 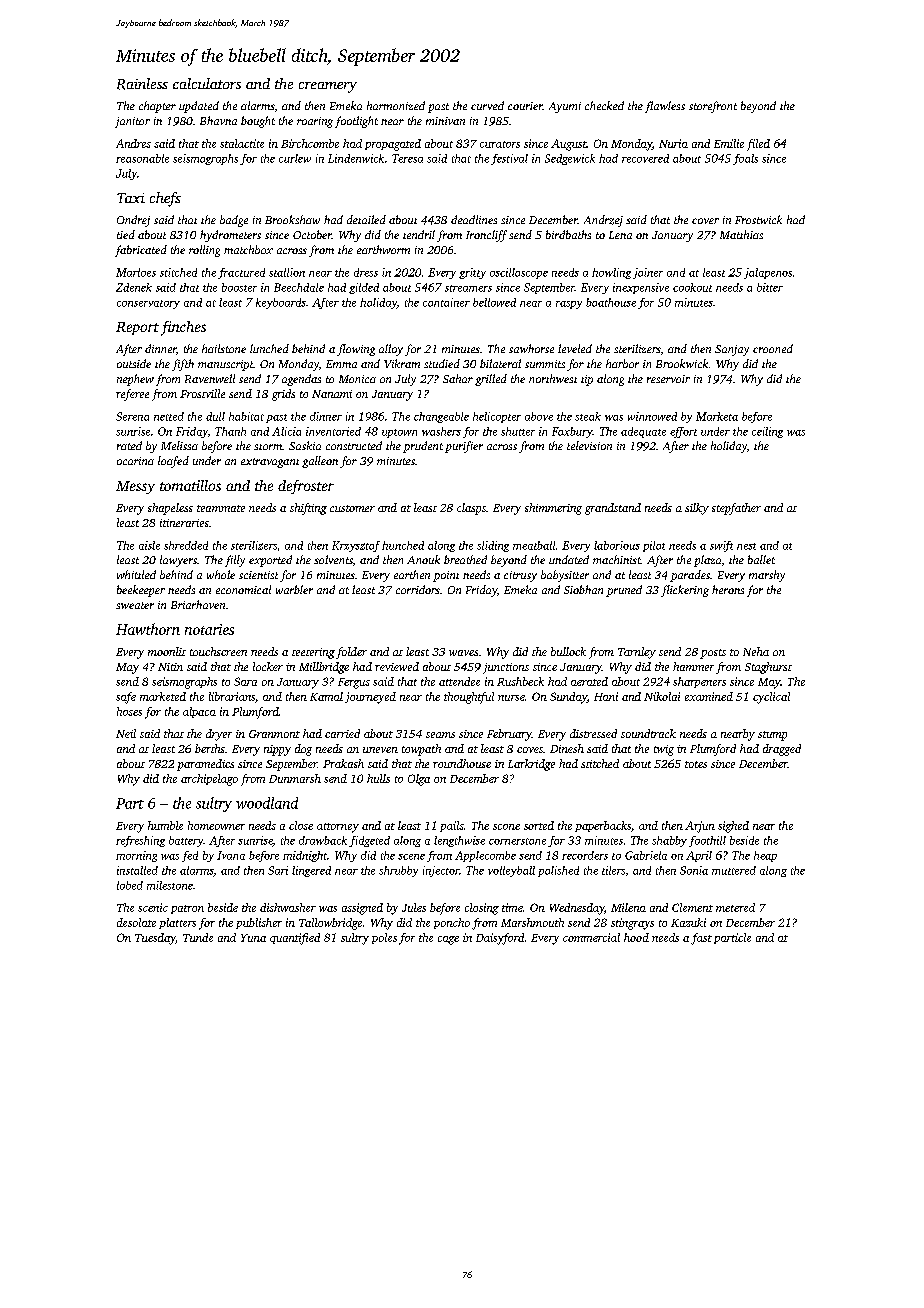 What do you see at coordinates (735, 907) in the document?
I see `metered` at bounding box center [735, 907].
